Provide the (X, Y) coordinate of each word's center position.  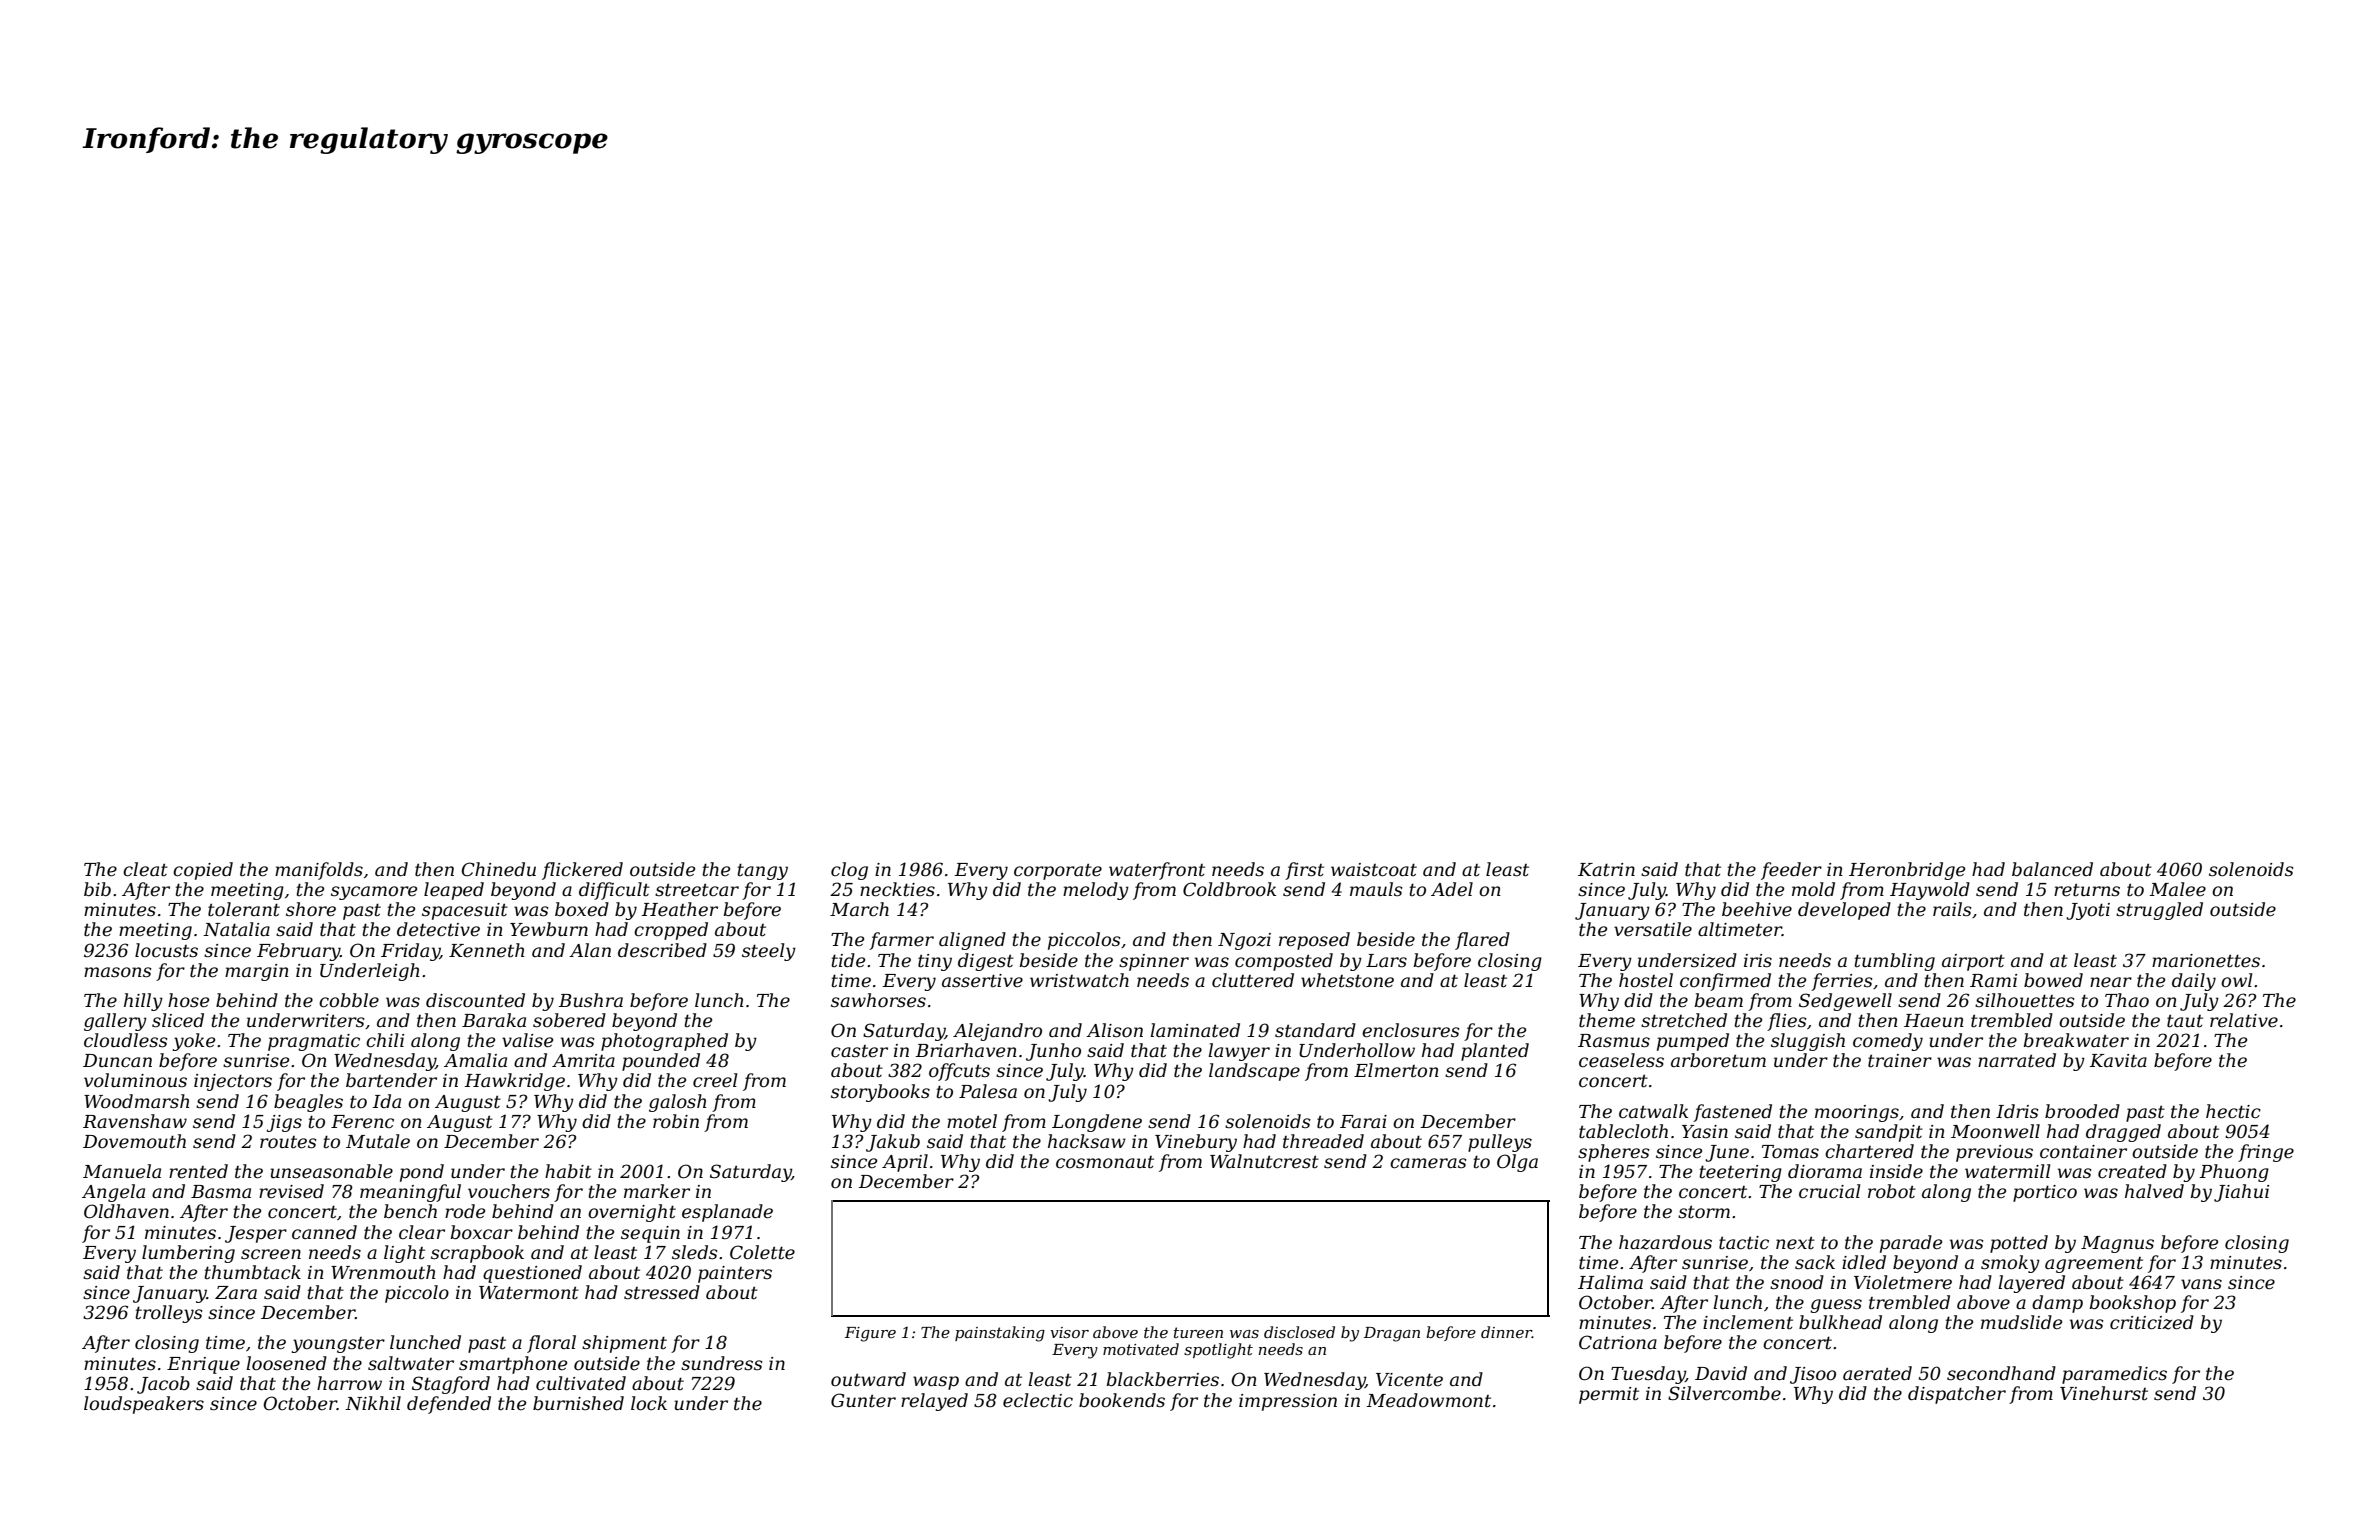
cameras (1428, 1163)
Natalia (236, 929)
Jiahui (2241, 1193)
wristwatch (1079, 980)
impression (1288, 1402)
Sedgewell (1845, 1002)
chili (385, 1040)
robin (676, 1121)
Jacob (163, 1385)
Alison (1114, 1030)
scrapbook (477, 1254)
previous (1994, 1153)
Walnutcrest (1264, 1161)
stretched (1684, 1020)
